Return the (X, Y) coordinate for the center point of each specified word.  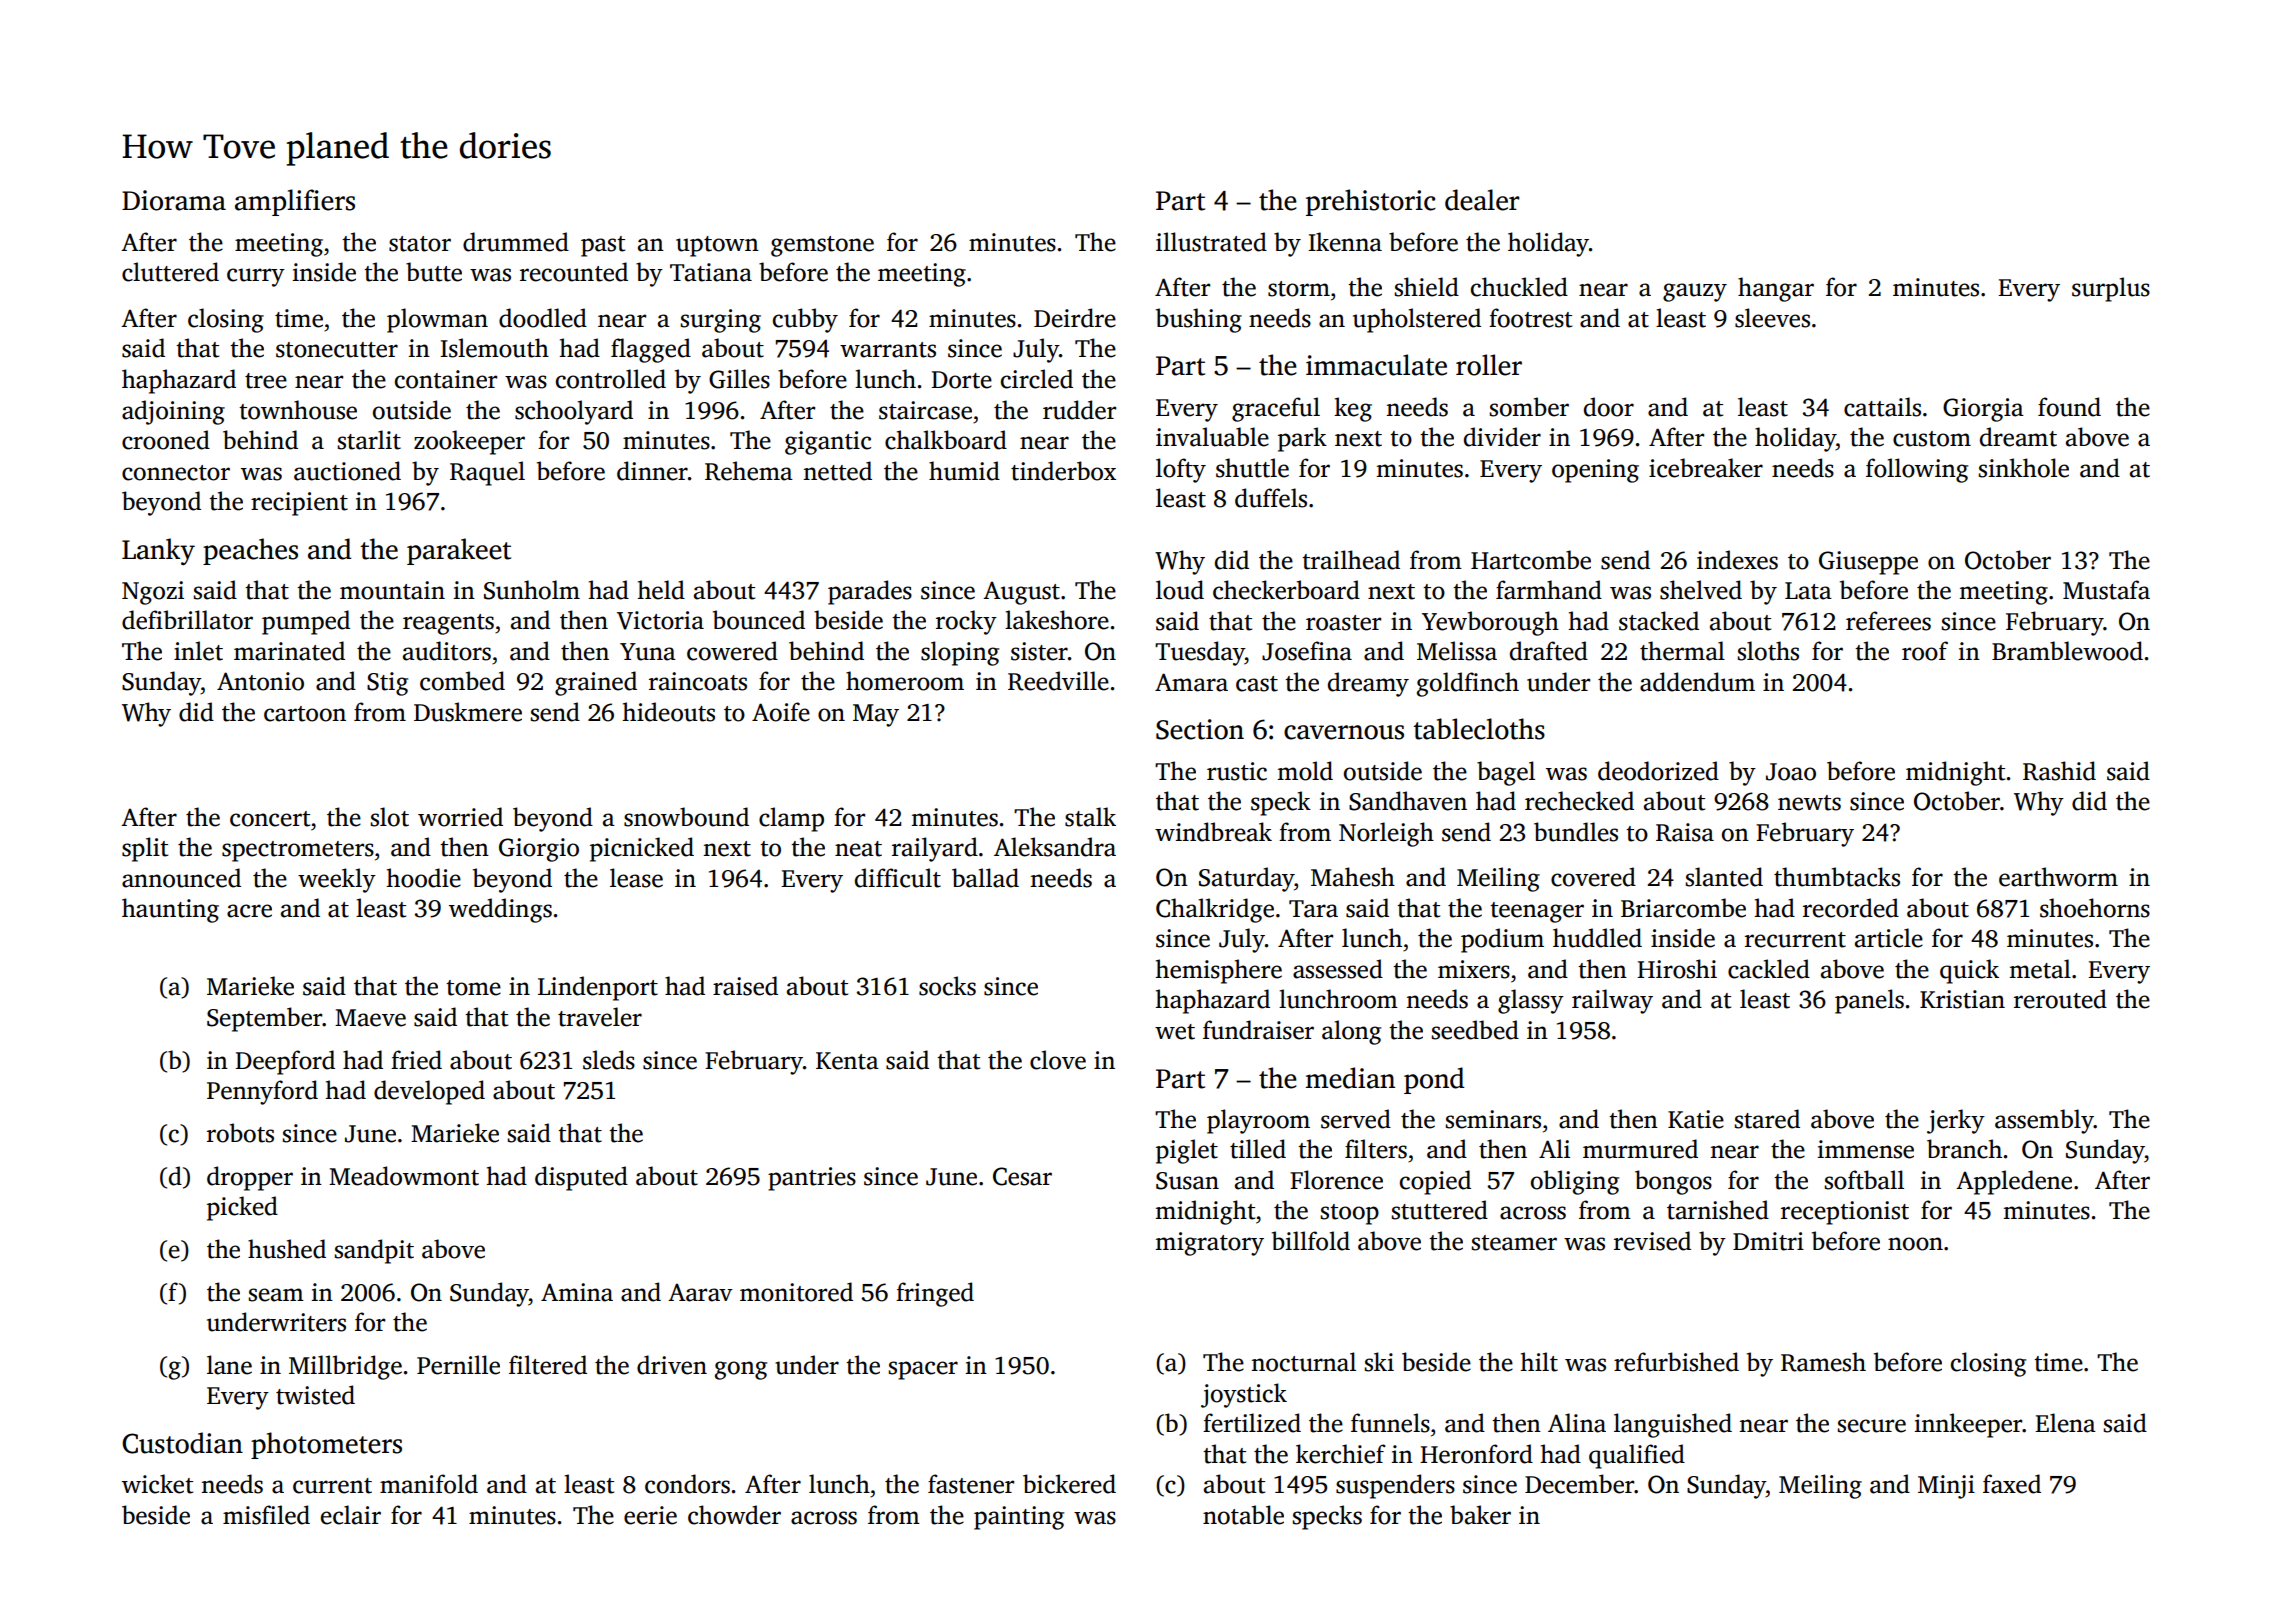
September (264, 1019)
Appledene (2014, 1182)
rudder (1079, 410)
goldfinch (1468, 684)
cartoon (305, 714)
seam (276, 1295)
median (1350, 1078)
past (603, 246)
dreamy (1368, 684)
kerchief (1341, 1454)
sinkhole (2024, 468)
